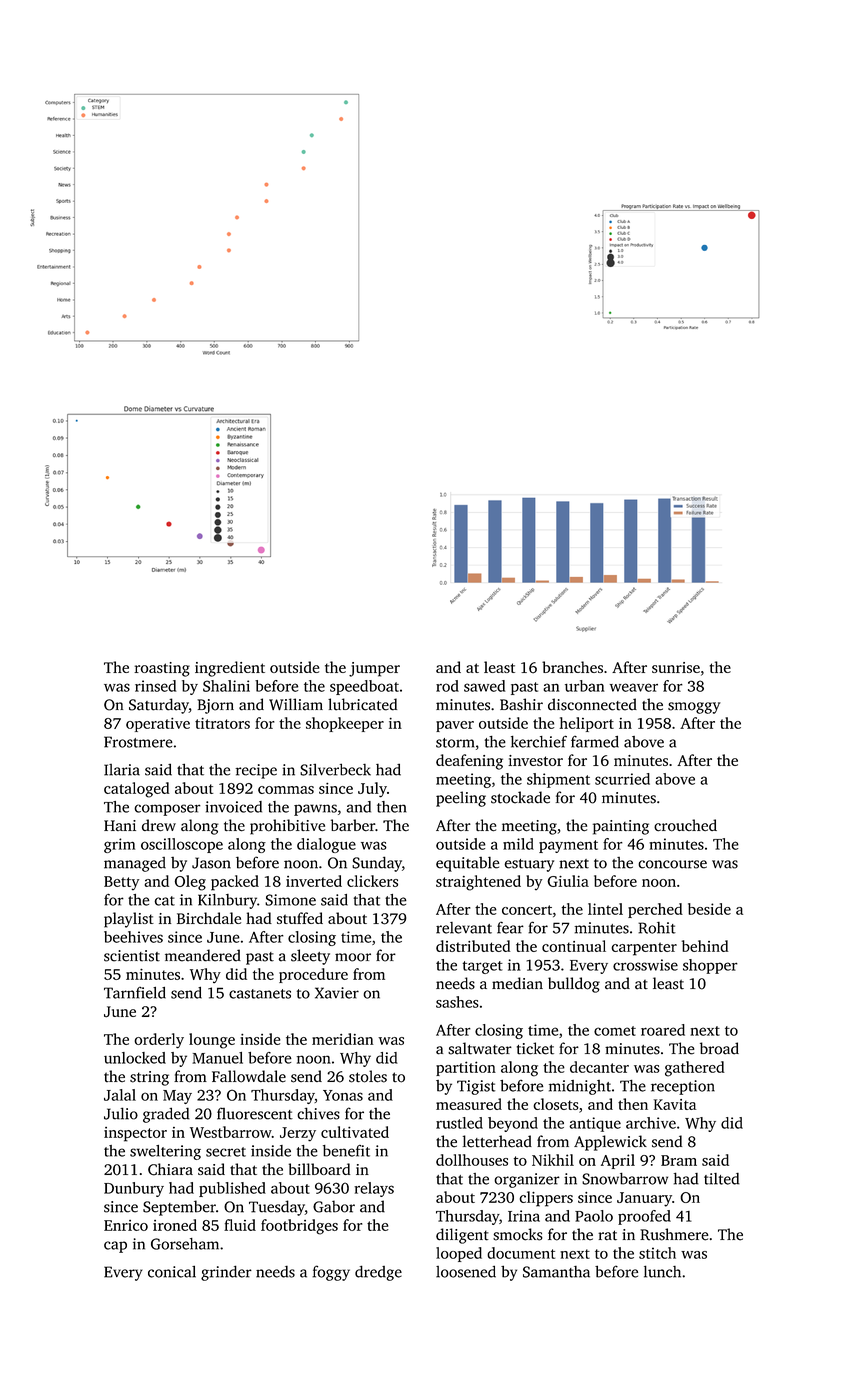  What do you see at coordinates (480, 1048) in the page?
I see `saltwater` at bounding box center [480, 1048].
